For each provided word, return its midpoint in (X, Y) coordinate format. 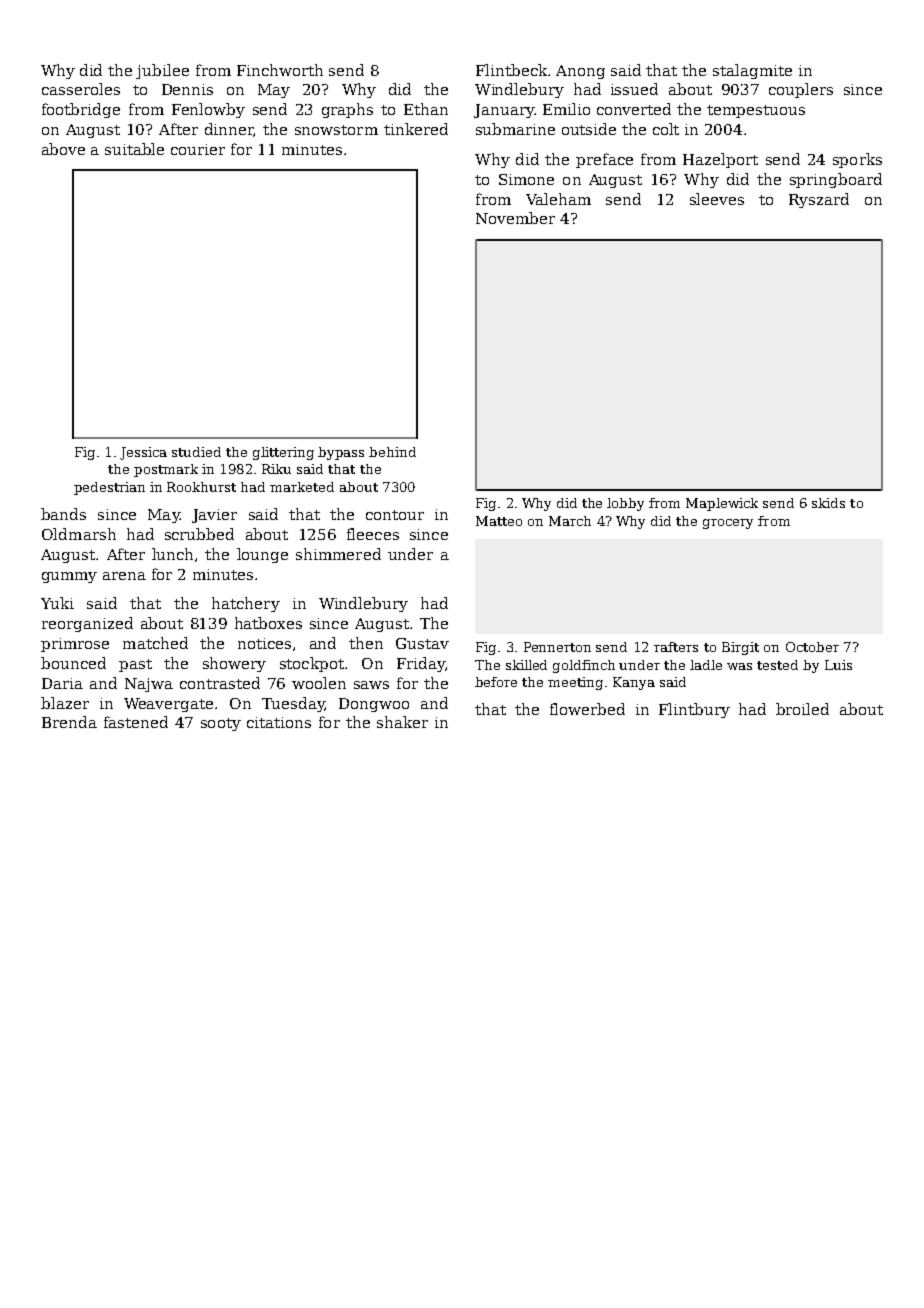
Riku (276, 469)
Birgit (740, 648)
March (570, 521)
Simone (526, 179)
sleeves (717, 199)
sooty (221, 724)
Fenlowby (208, 110)
